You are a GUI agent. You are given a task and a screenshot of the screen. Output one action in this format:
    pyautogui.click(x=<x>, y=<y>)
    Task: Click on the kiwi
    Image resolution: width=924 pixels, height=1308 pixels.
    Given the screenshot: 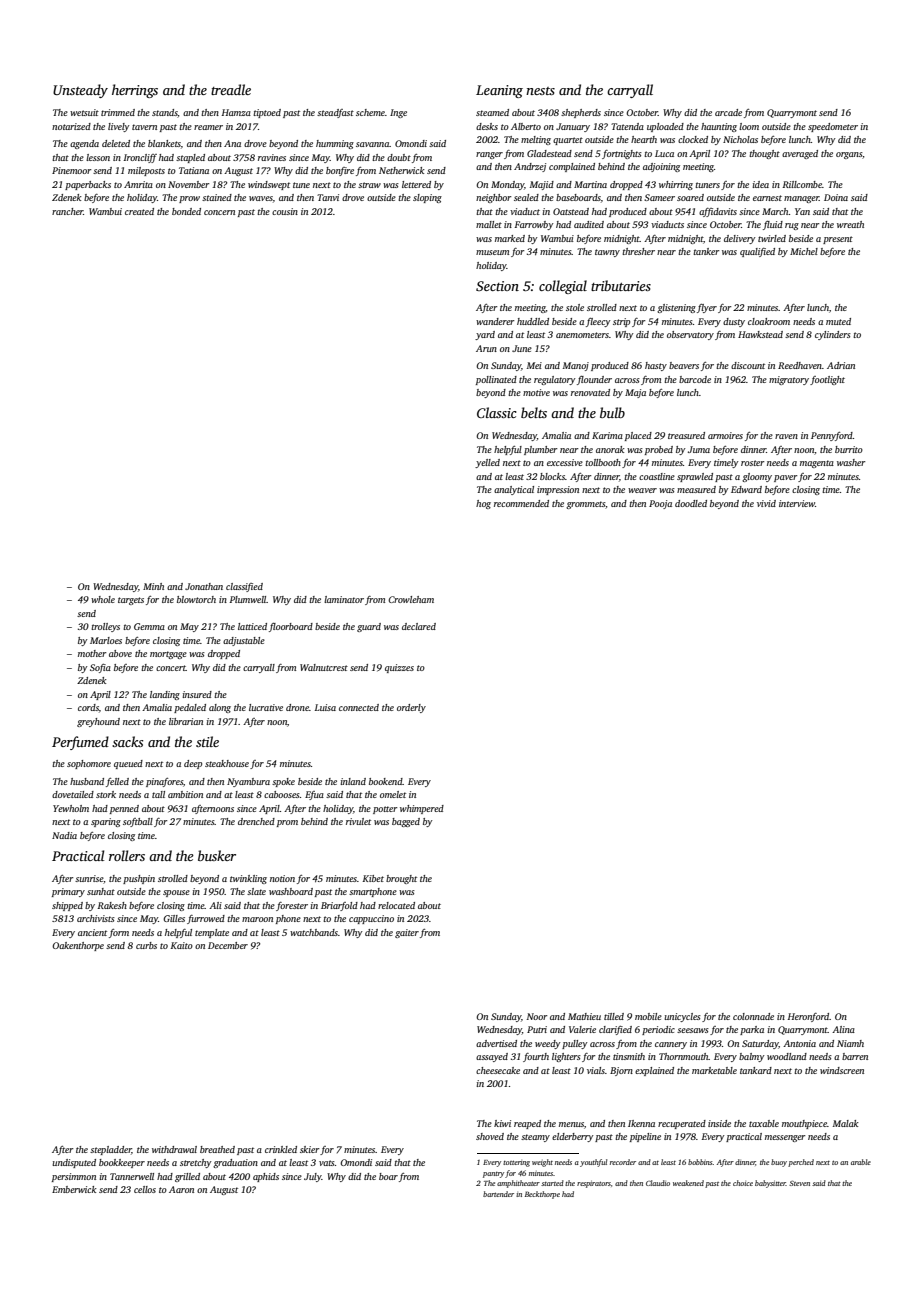 What is the action you would take?
    pyautogui.click(x=502, y=1123)
